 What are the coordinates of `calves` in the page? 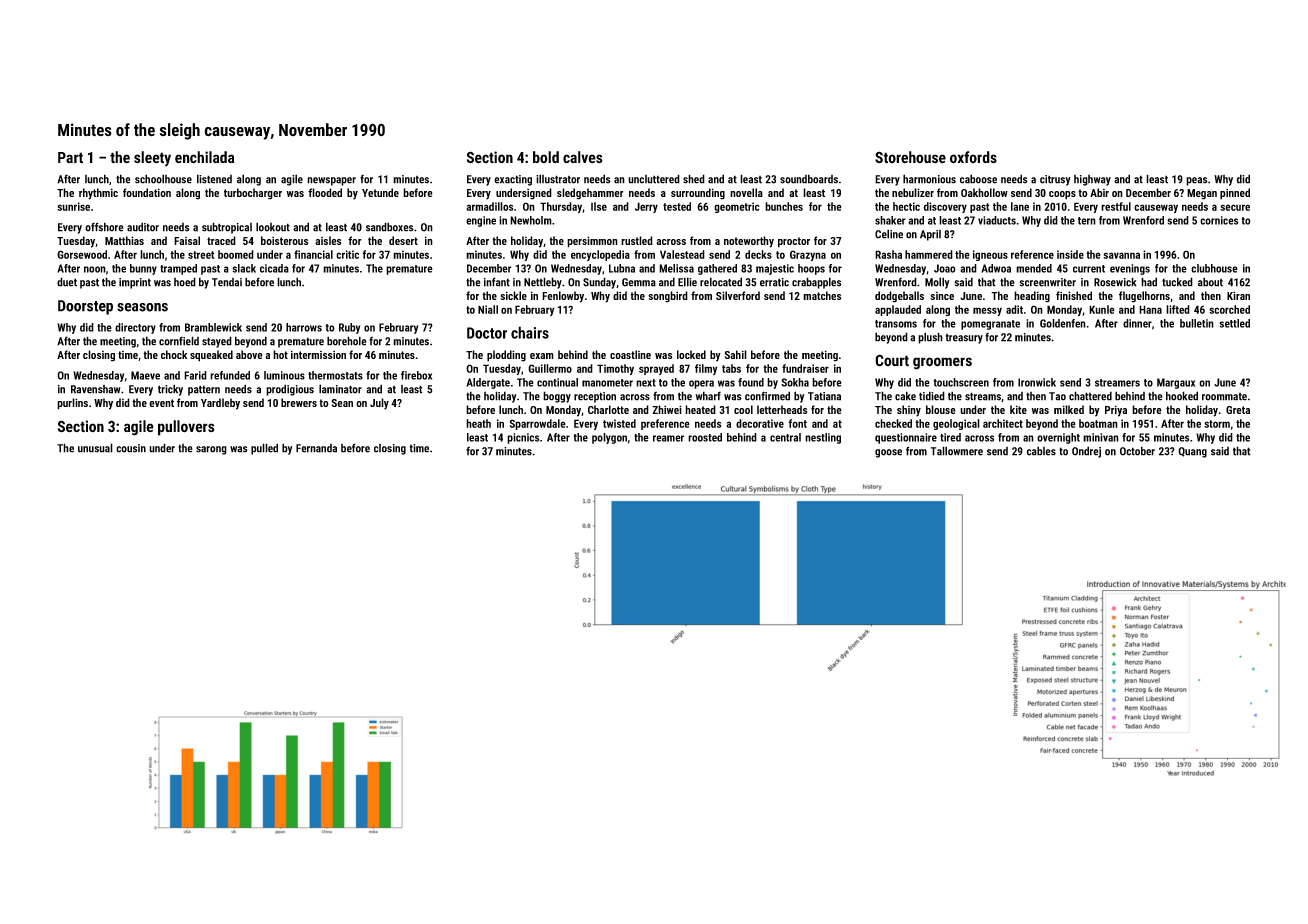 It's located at (583, 157).
